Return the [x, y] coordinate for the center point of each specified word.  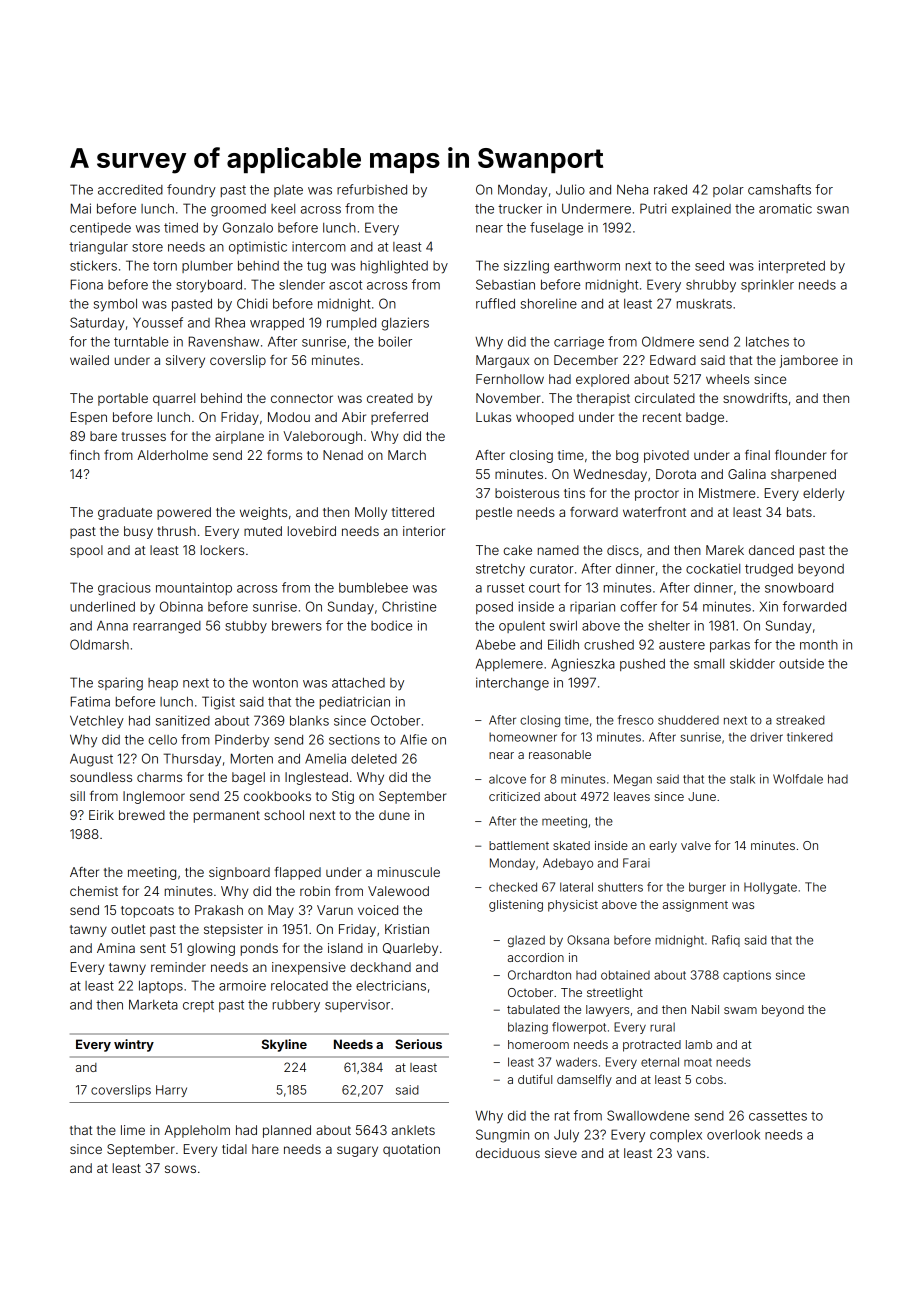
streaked [800, 720]
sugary [357, 1151]
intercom [319, 247]
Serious [418, 1044]
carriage [579, 343]
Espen [89, 418]
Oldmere [668, 341]
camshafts [779, 189]
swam [740, 1010]
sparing [120, 684]
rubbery [296, 1006]
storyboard [209, 286]
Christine [409, 606]
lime [133, 1130]
